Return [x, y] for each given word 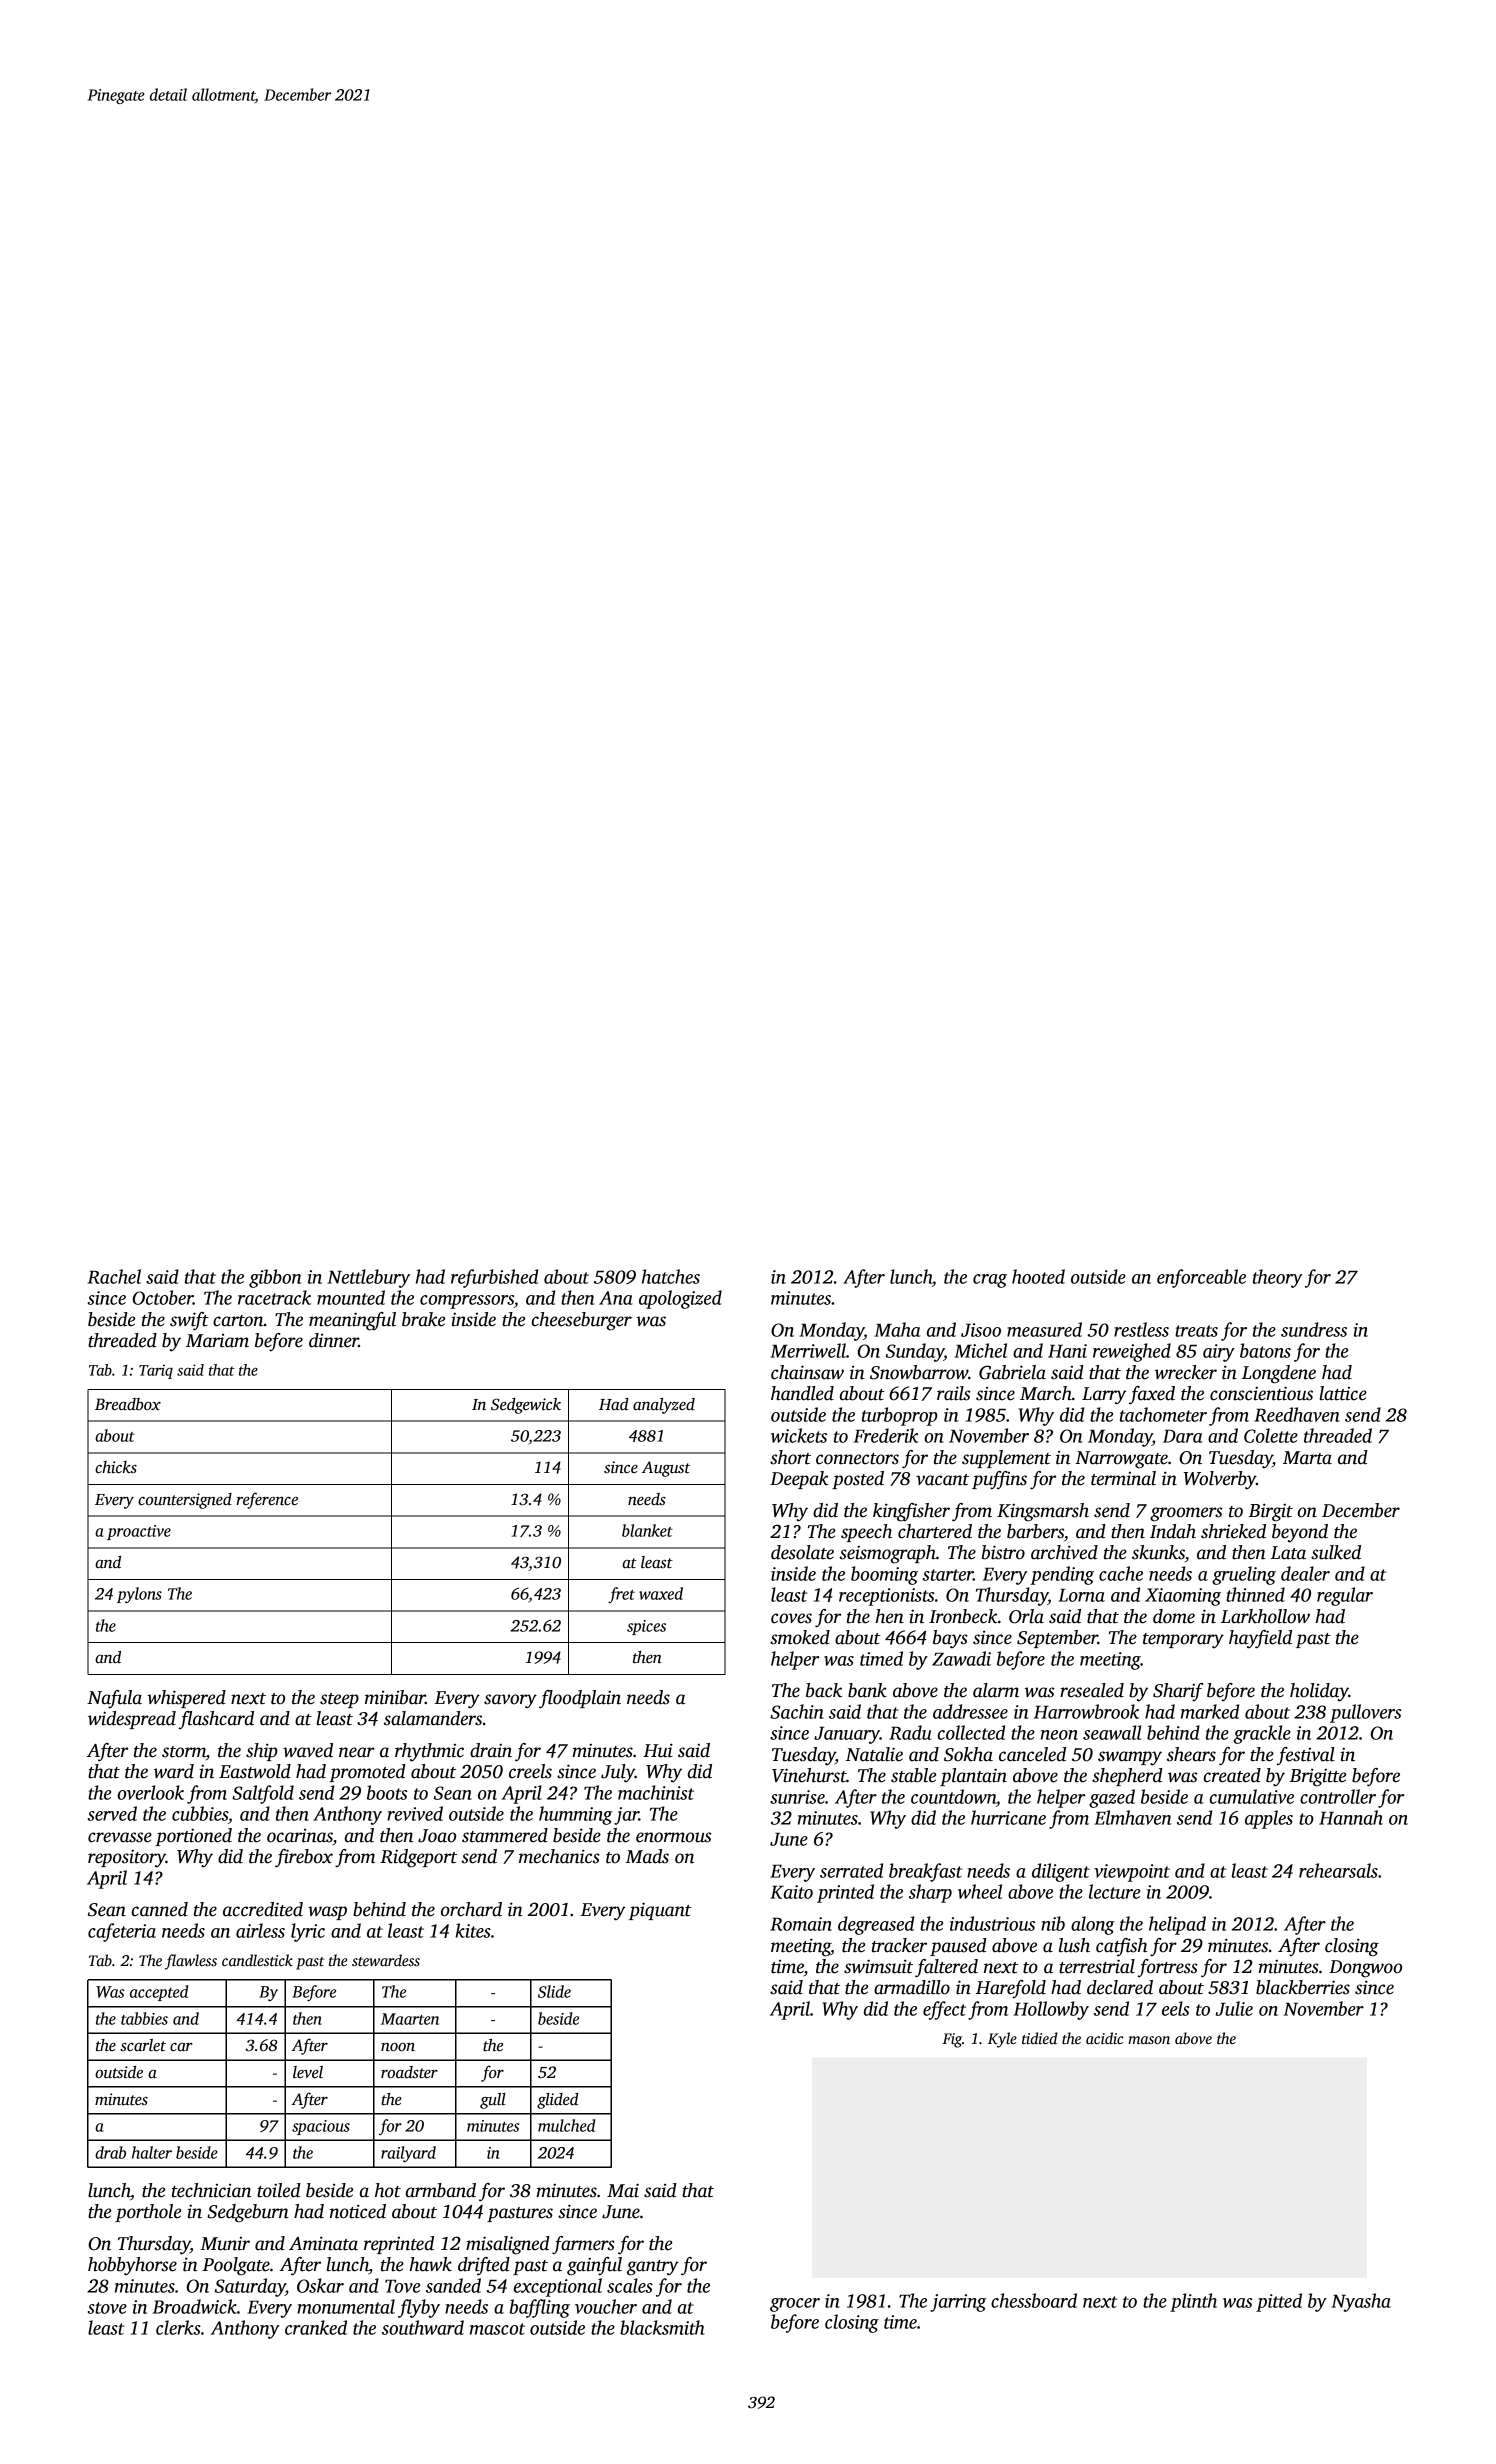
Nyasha [1361, 2302]
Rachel [114, 1276]
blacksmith [662, 2327]
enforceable [1201, 1278]
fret [621, 1595]
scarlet [143, 2045]
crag [990, 1281]
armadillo [912, 1987]
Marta [1307, 1458]
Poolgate [236, 2266]
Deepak [799, 1480]
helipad [1177, 1925]
